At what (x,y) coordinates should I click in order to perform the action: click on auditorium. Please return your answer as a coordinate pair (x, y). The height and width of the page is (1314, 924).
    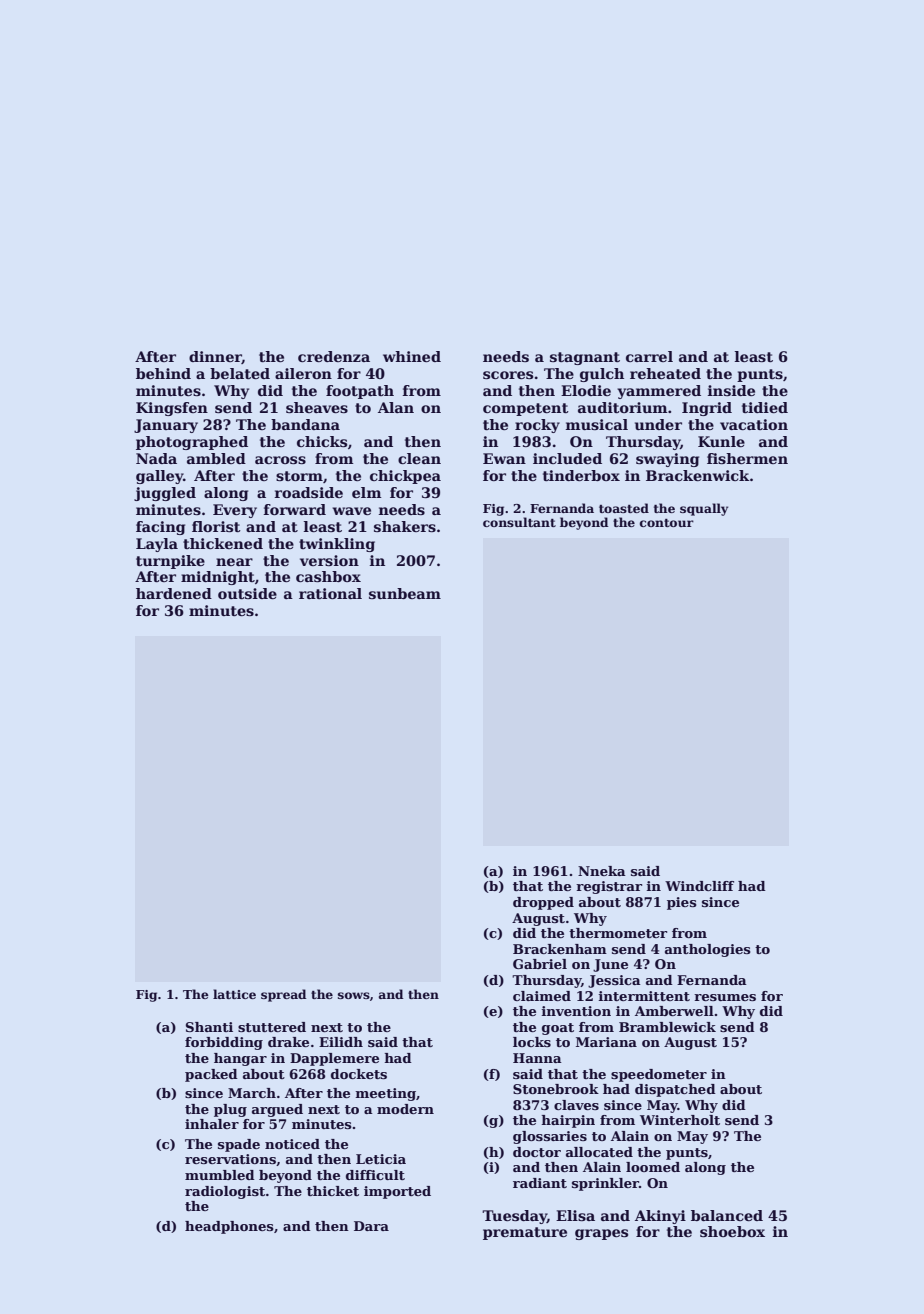
    Looking at the image, I should click on (623, 407).
